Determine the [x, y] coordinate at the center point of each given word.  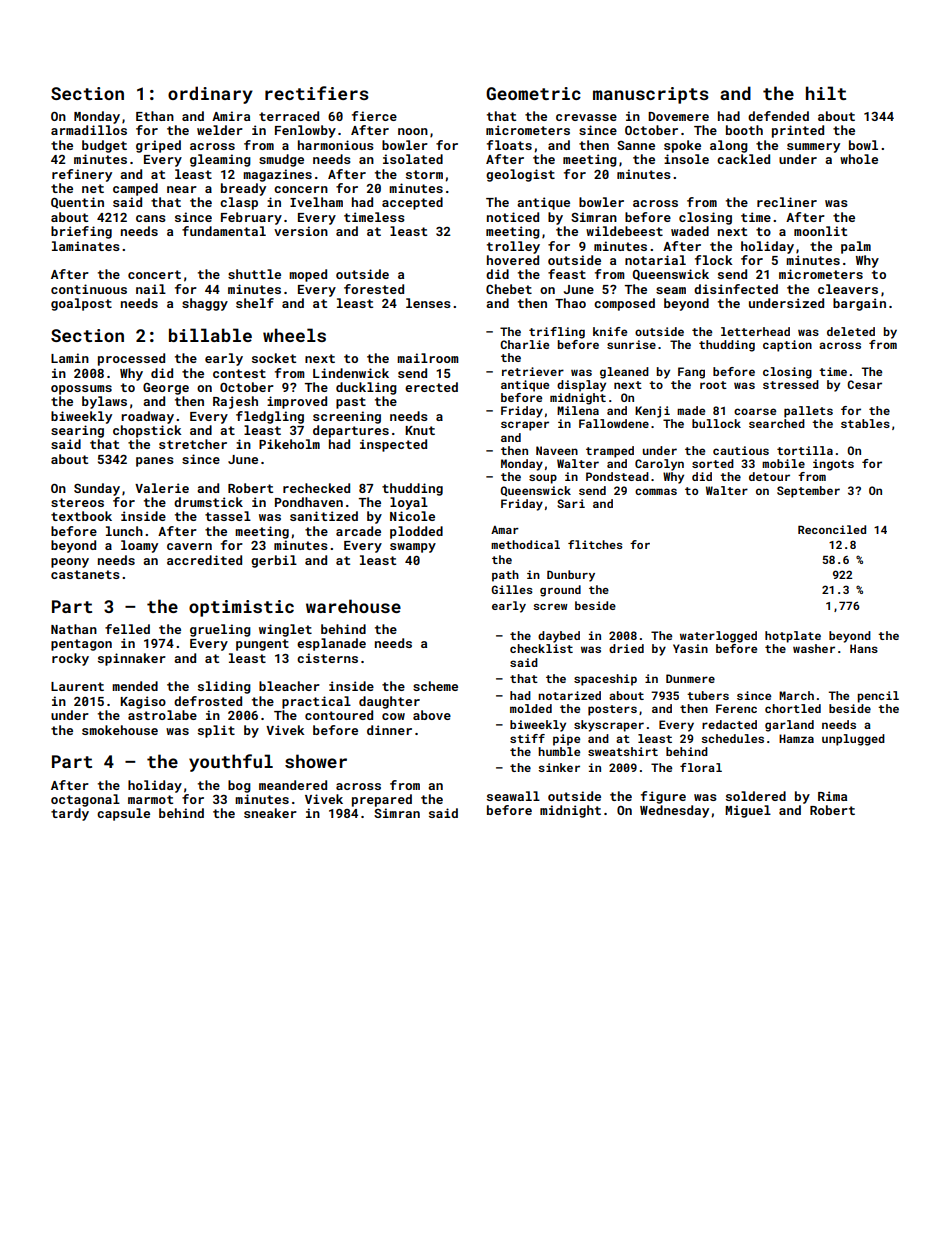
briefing [81, 232]
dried [626, 648]
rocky [70, 659]
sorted [713, 463]
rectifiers [317, 93]
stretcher [193, 444]
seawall [513, 796]
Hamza [796, 738]
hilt [826, 93]
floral [701, 767]
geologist [520, 175]
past [351, 403]
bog [239, 786]
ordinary [210, 95]
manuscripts [651, 95]
